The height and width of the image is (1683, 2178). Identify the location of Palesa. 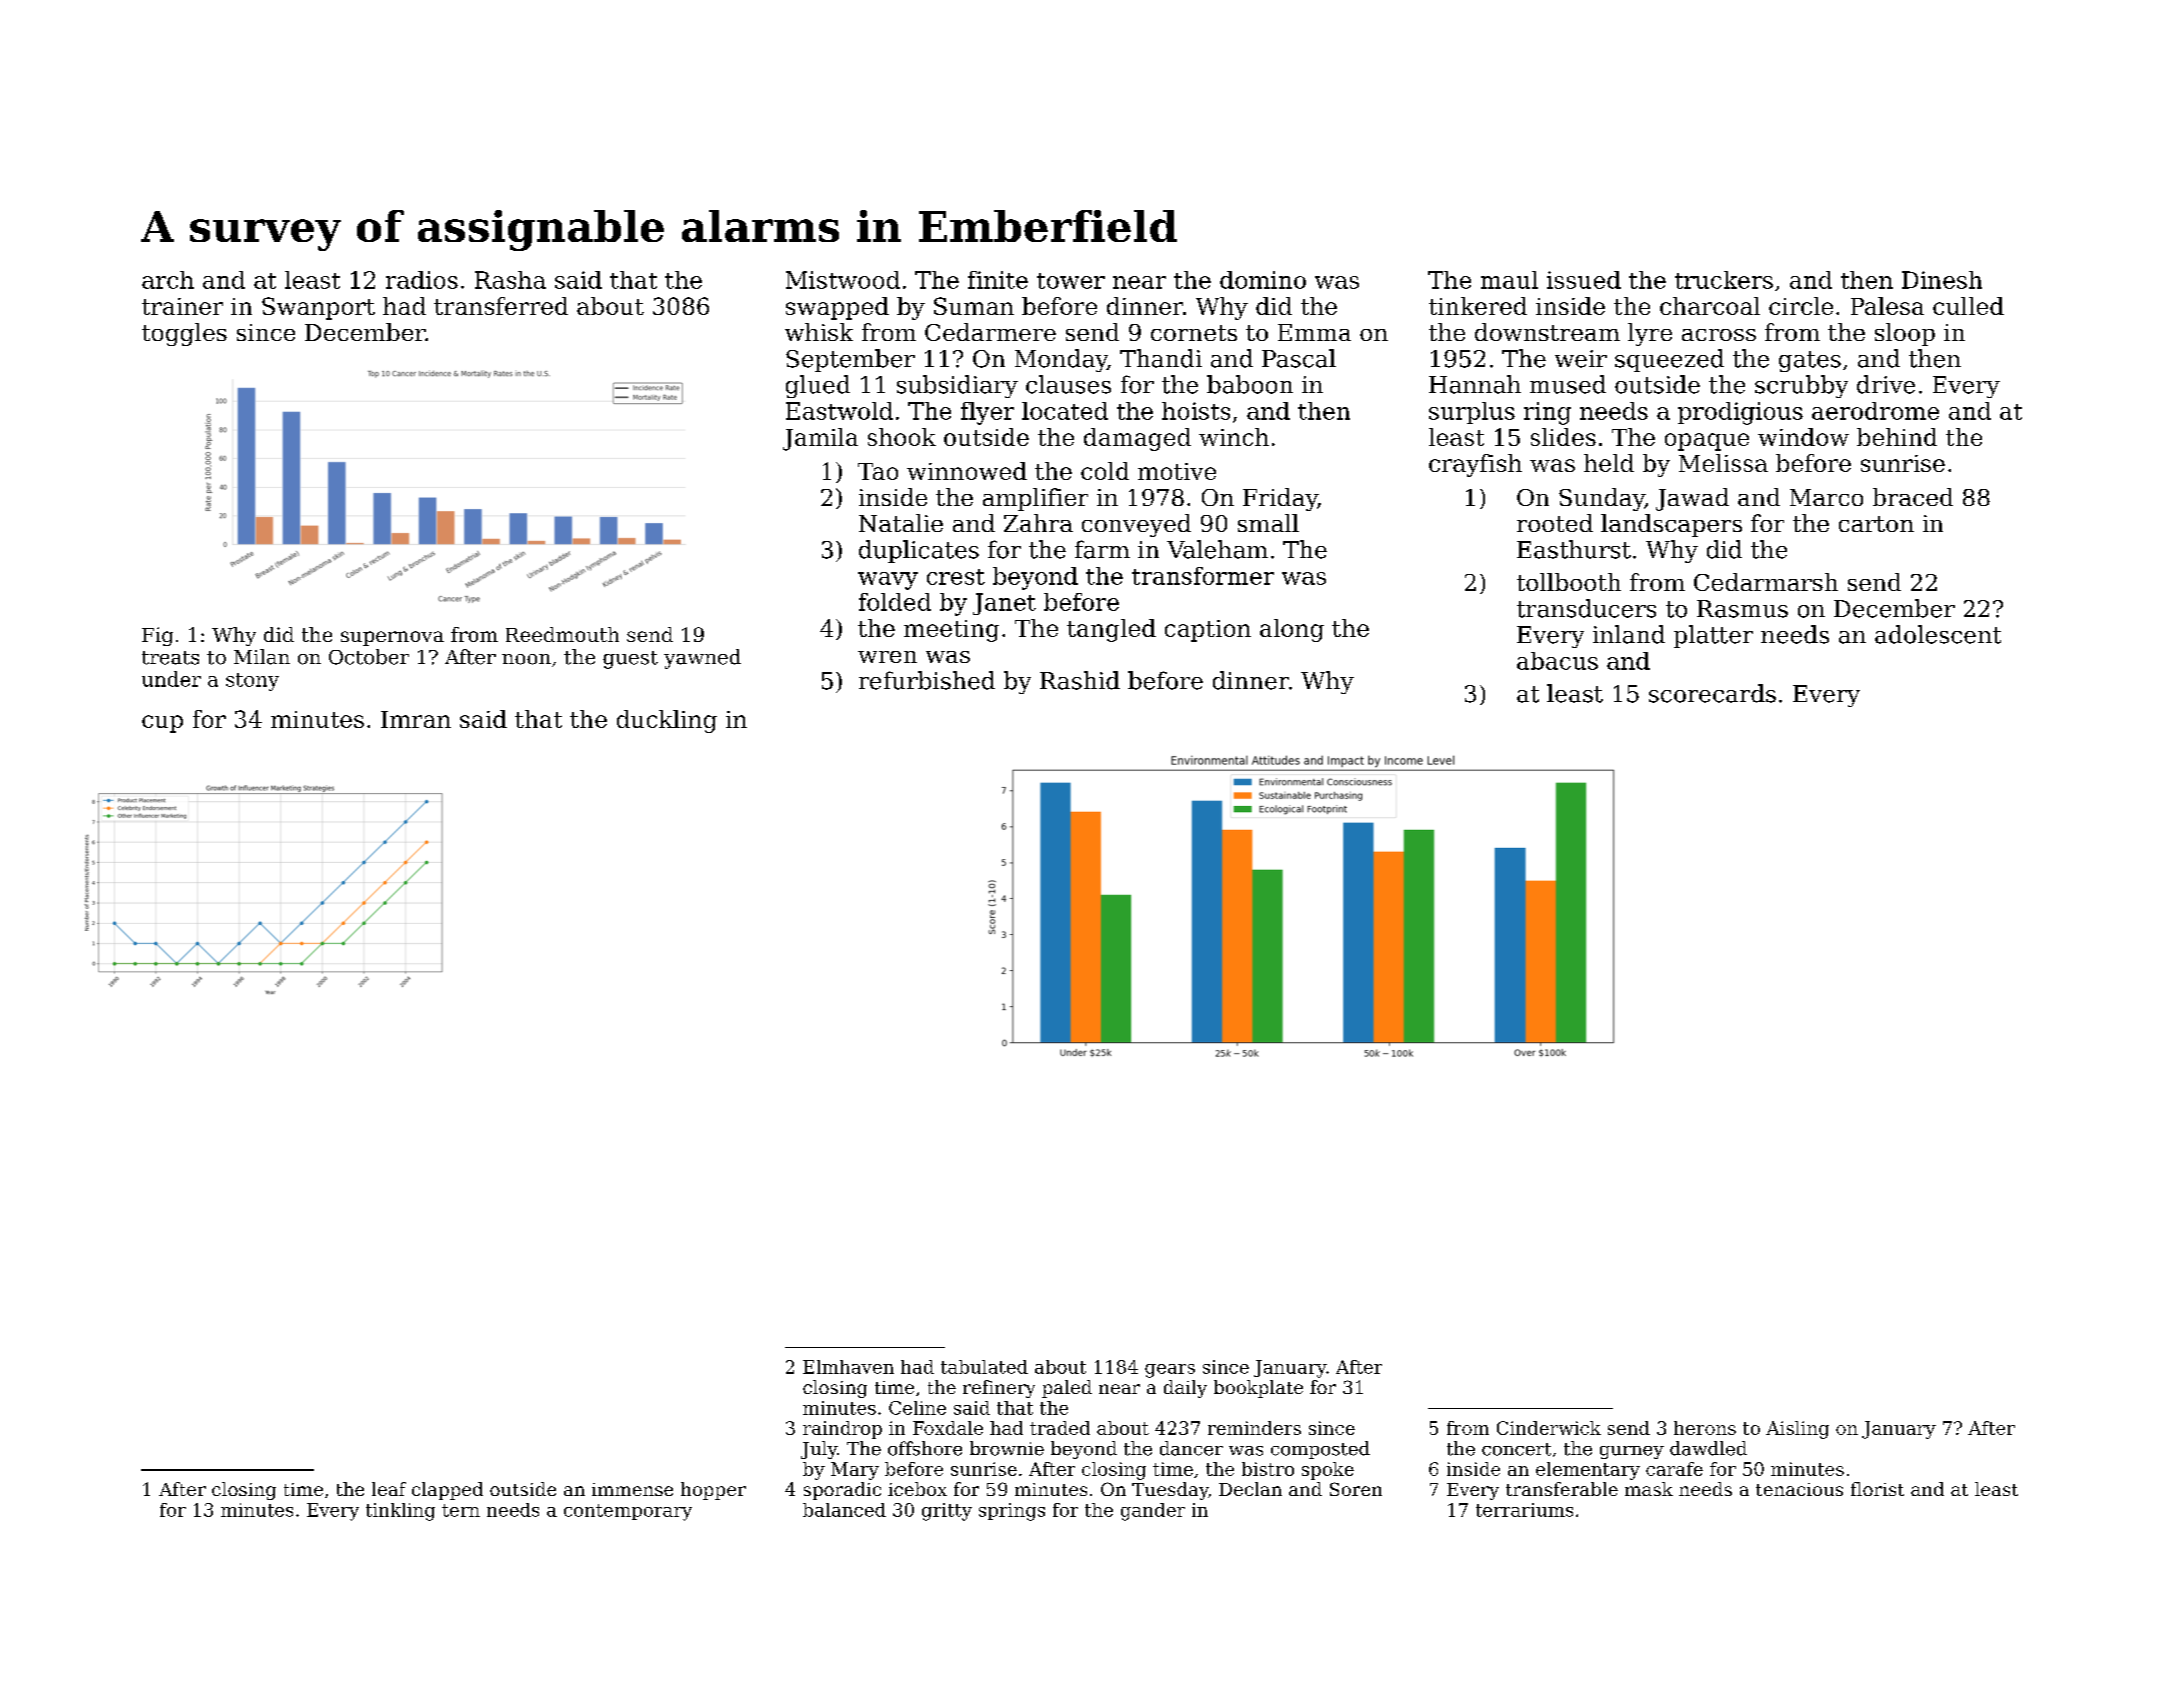
(1887, 306).
